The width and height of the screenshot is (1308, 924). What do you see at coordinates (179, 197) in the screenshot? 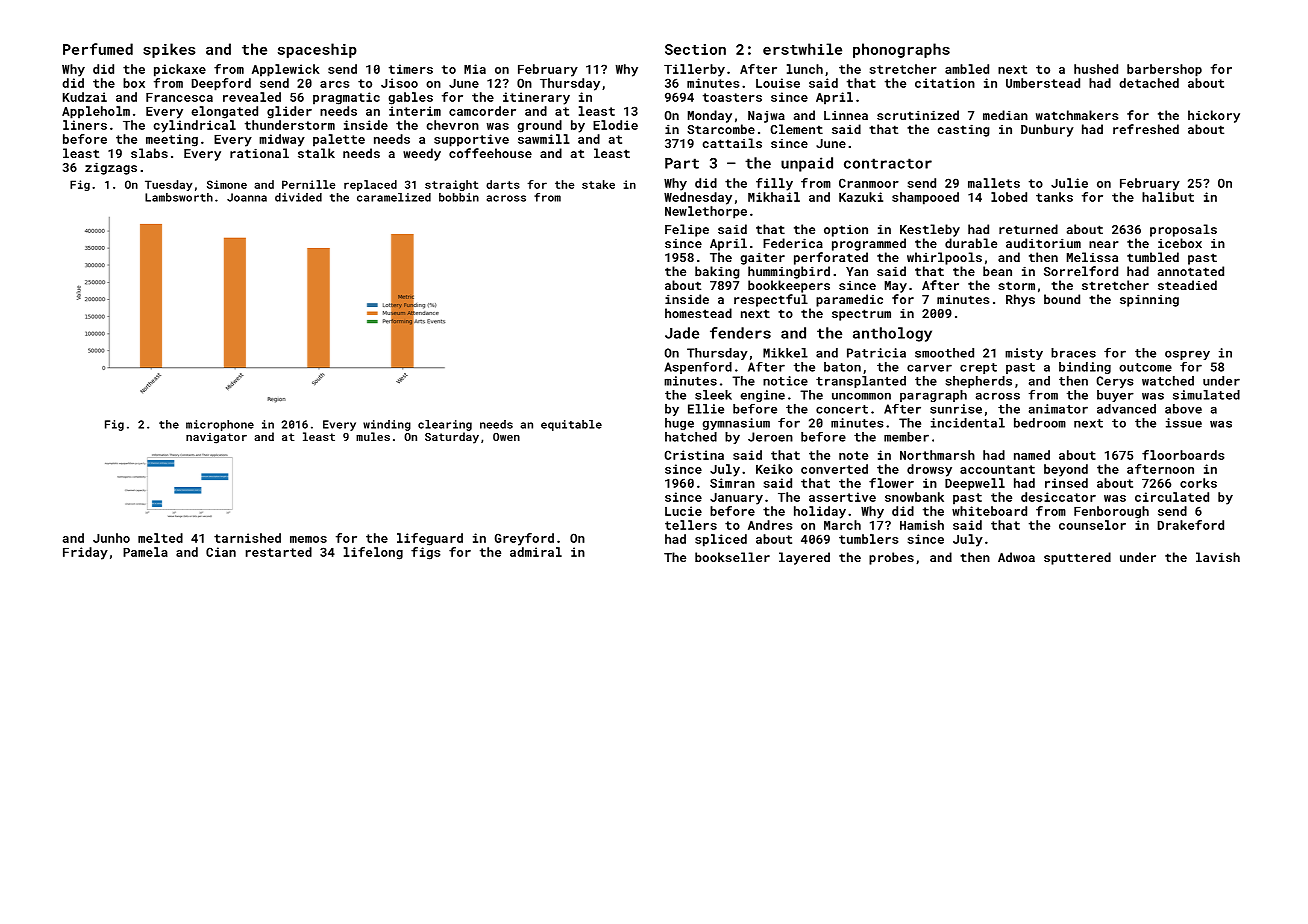
I see `Lambsworth` at bounding box center [179, 197].
